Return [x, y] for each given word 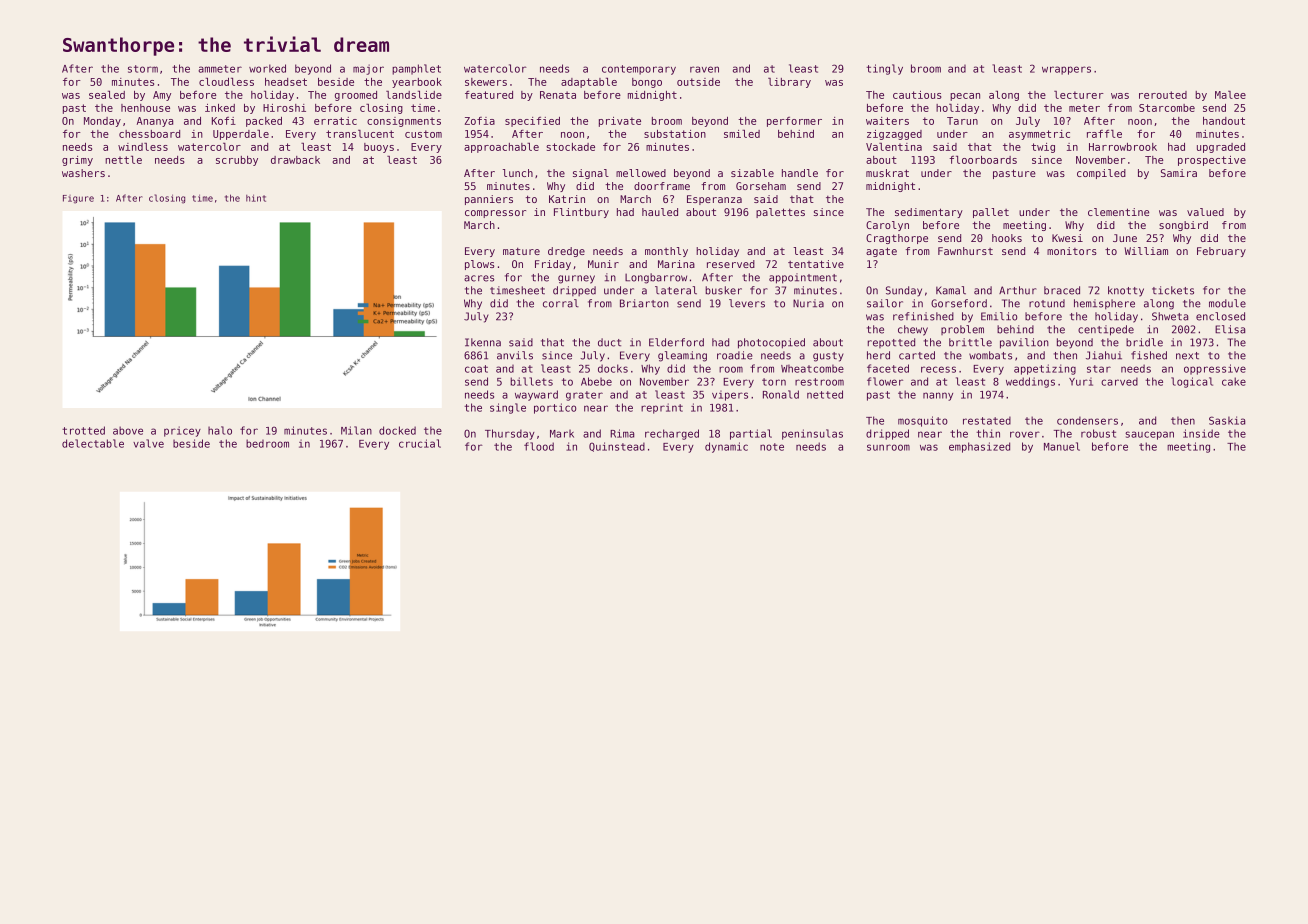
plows [479, 265]
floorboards [983, 160]
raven [704, 69]
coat [476, 369]
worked [267, 68]
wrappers [1066, 70]
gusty [828, 357]
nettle [123, 160]
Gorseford [959, 303]
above [128, 430]
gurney [576, 279]
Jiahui [1104, 355]
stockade [570, 147]
